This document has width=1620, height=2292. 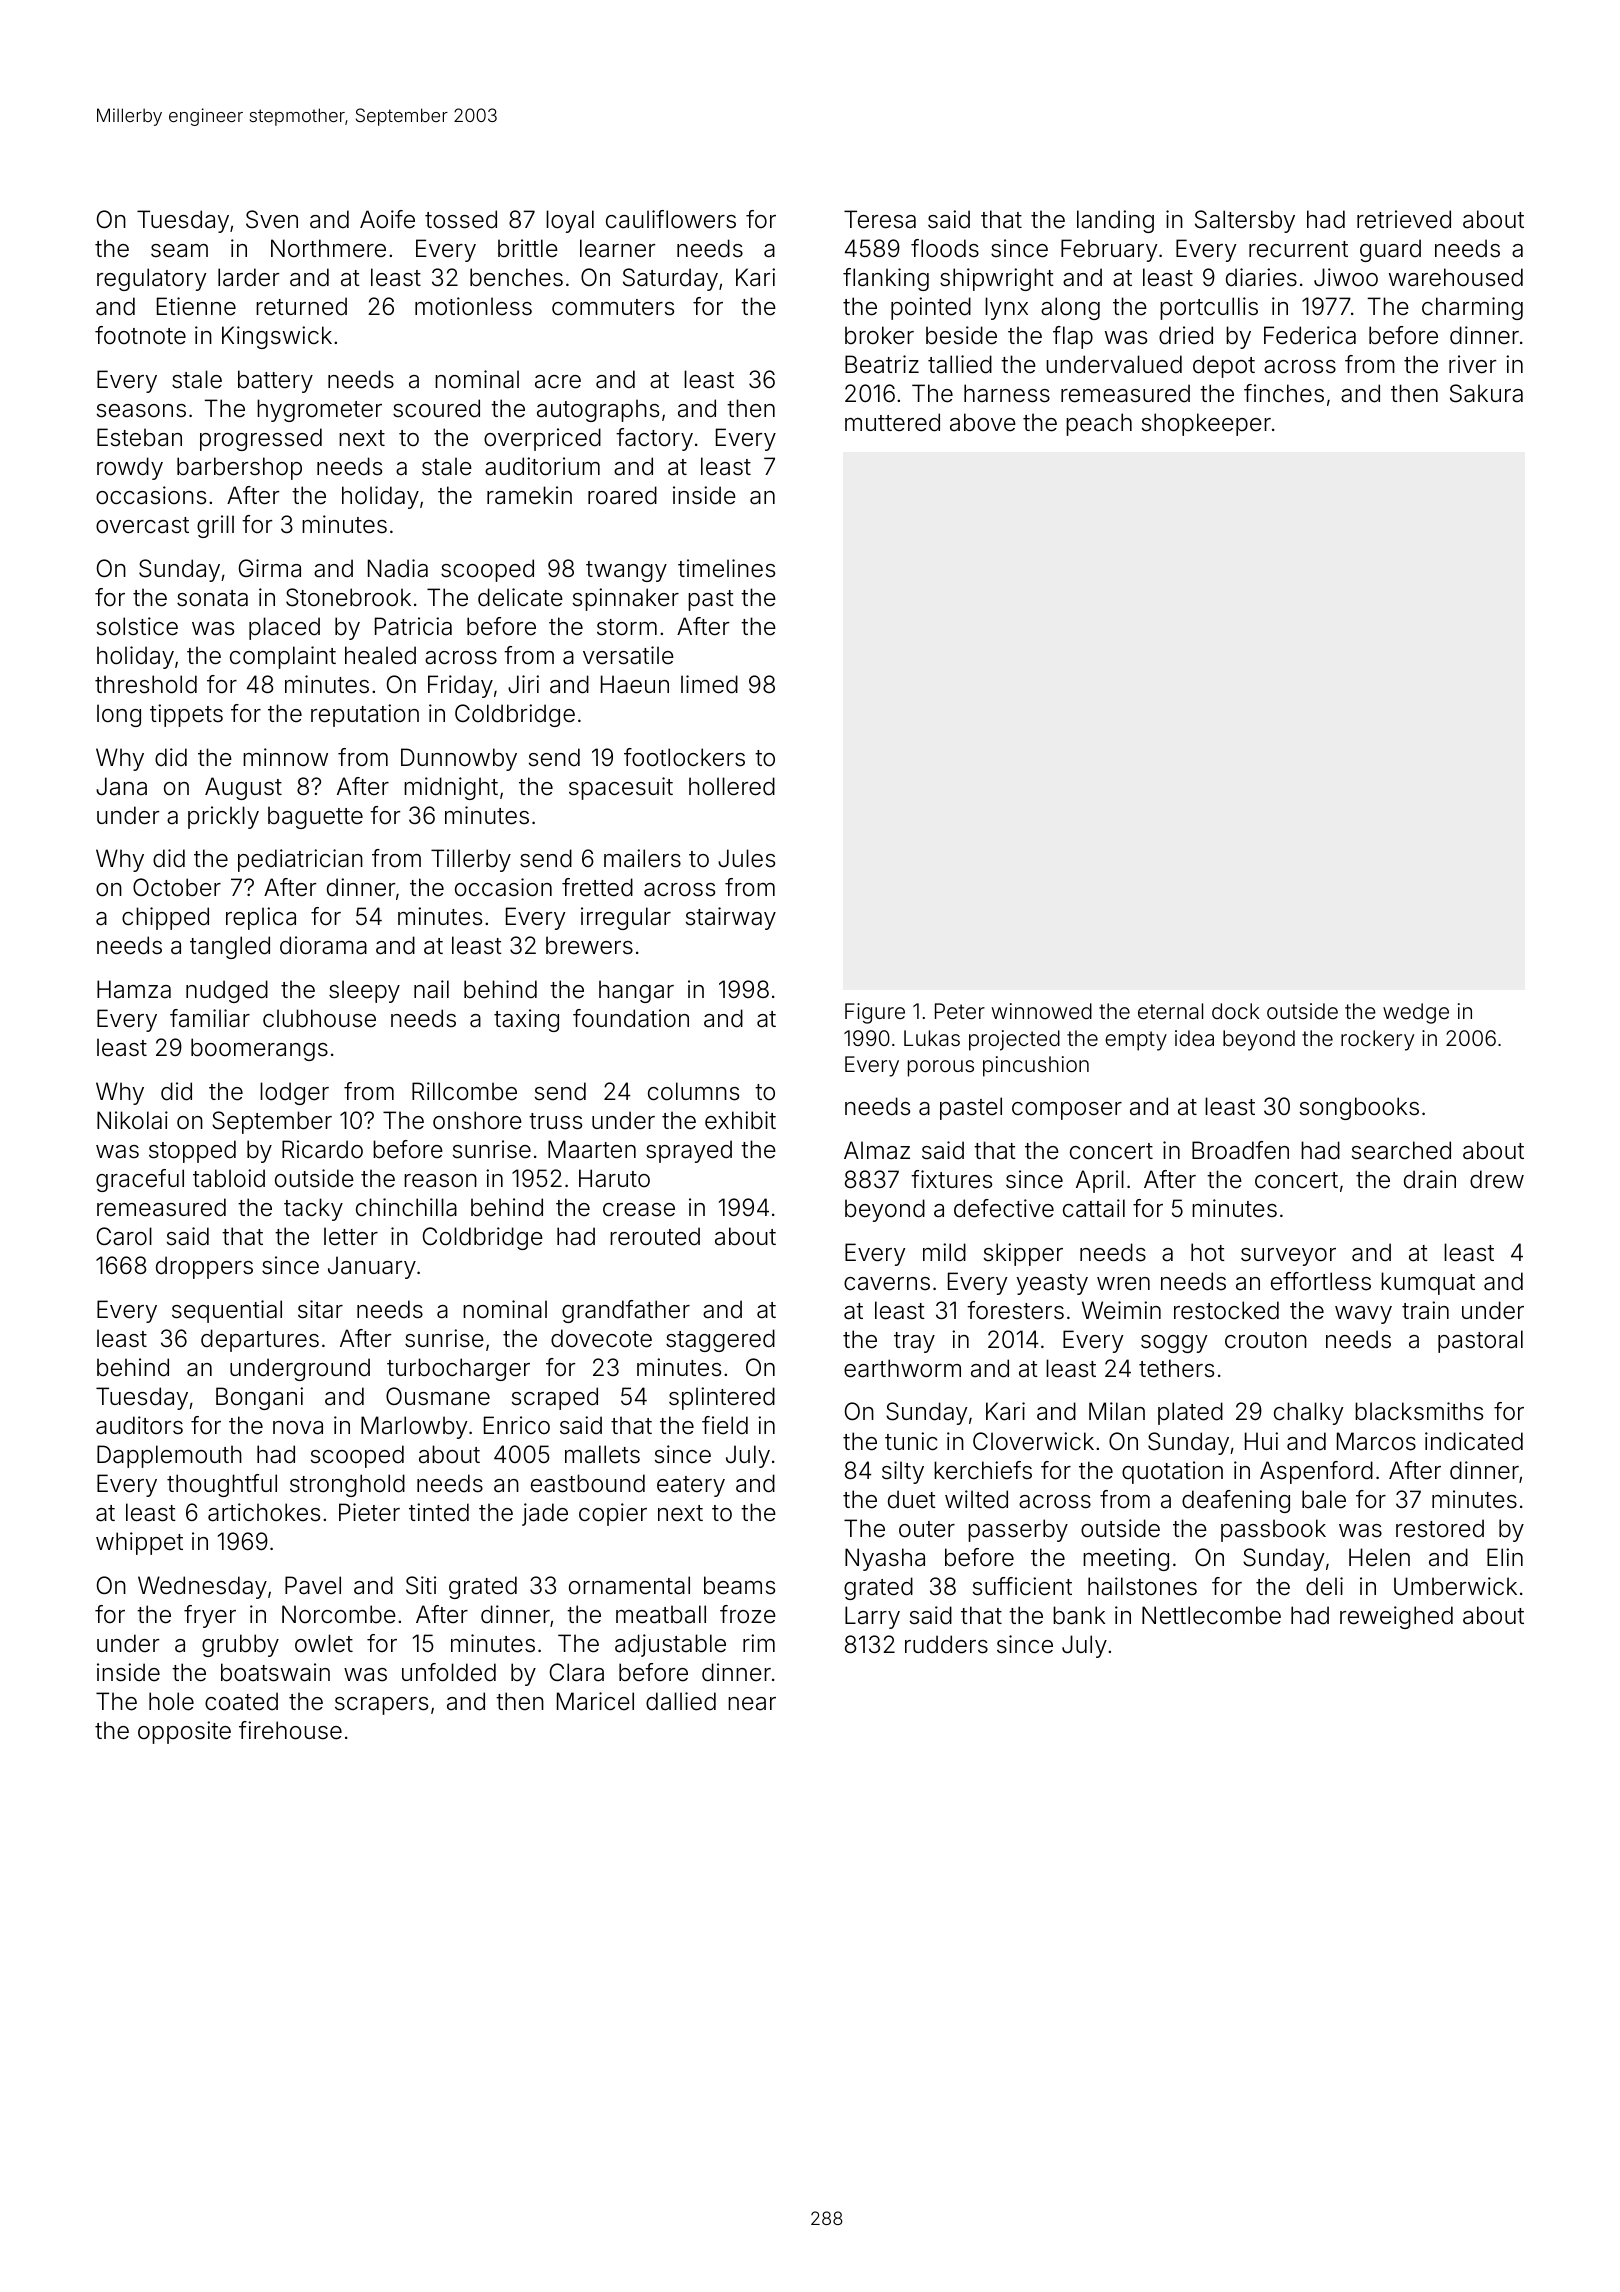 What do you see at coordinates (1430, 1179) in the document?
I see `drain` at bounding box center [1430, 1179].
